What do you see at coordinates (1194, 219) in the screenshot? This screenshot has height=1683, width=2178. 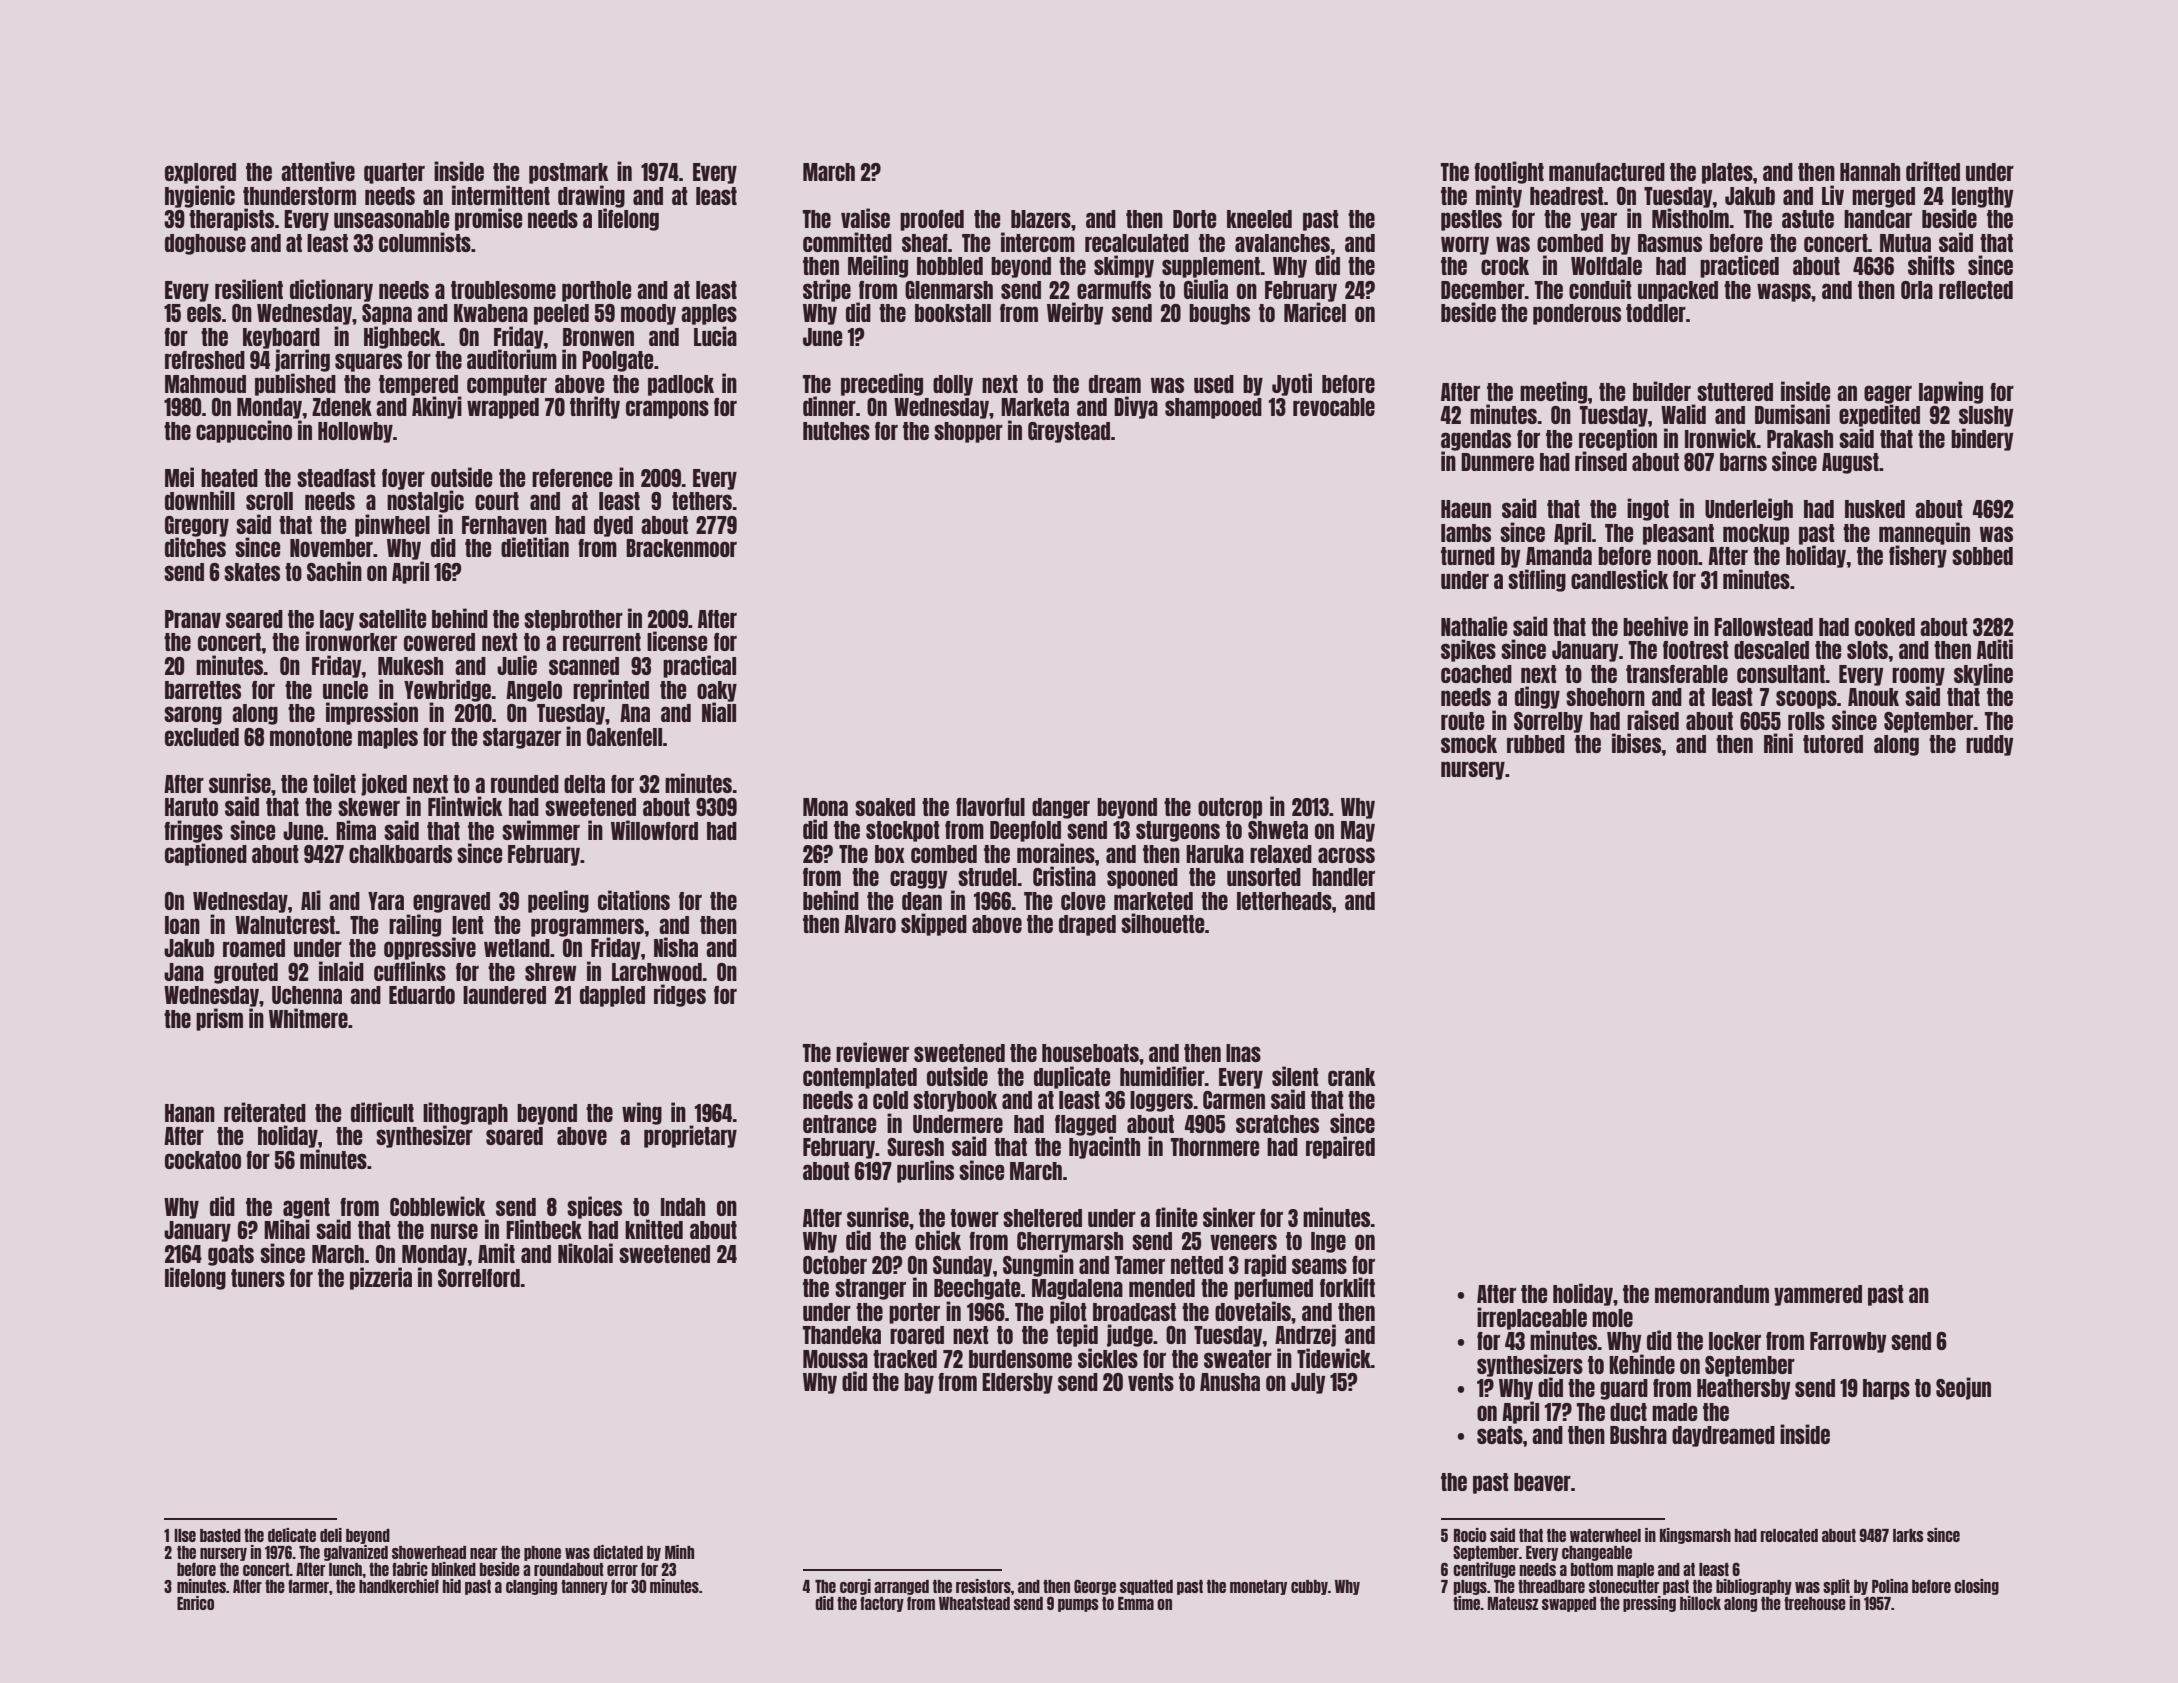 I see `Dorte` at bounding box center [1194, 219].
